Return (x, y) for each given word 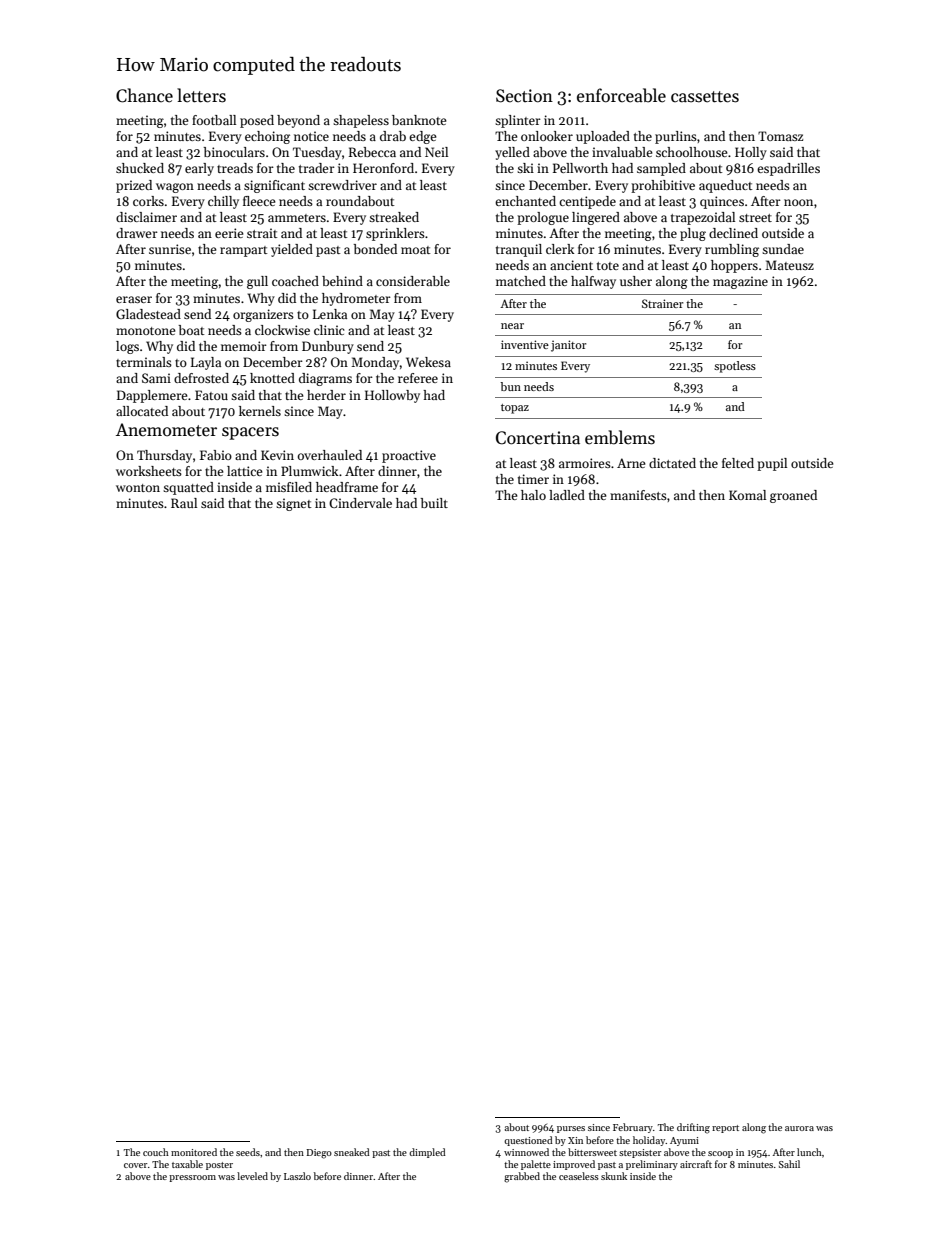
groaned (793, 496)
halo (533, 495)
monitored (194, 1152)
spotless (735, 367)
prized (134, 186)
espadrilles (788, 169)
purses (571, 1129)
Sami (156, 378)
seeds (248, 1152)
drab (393, 136)
